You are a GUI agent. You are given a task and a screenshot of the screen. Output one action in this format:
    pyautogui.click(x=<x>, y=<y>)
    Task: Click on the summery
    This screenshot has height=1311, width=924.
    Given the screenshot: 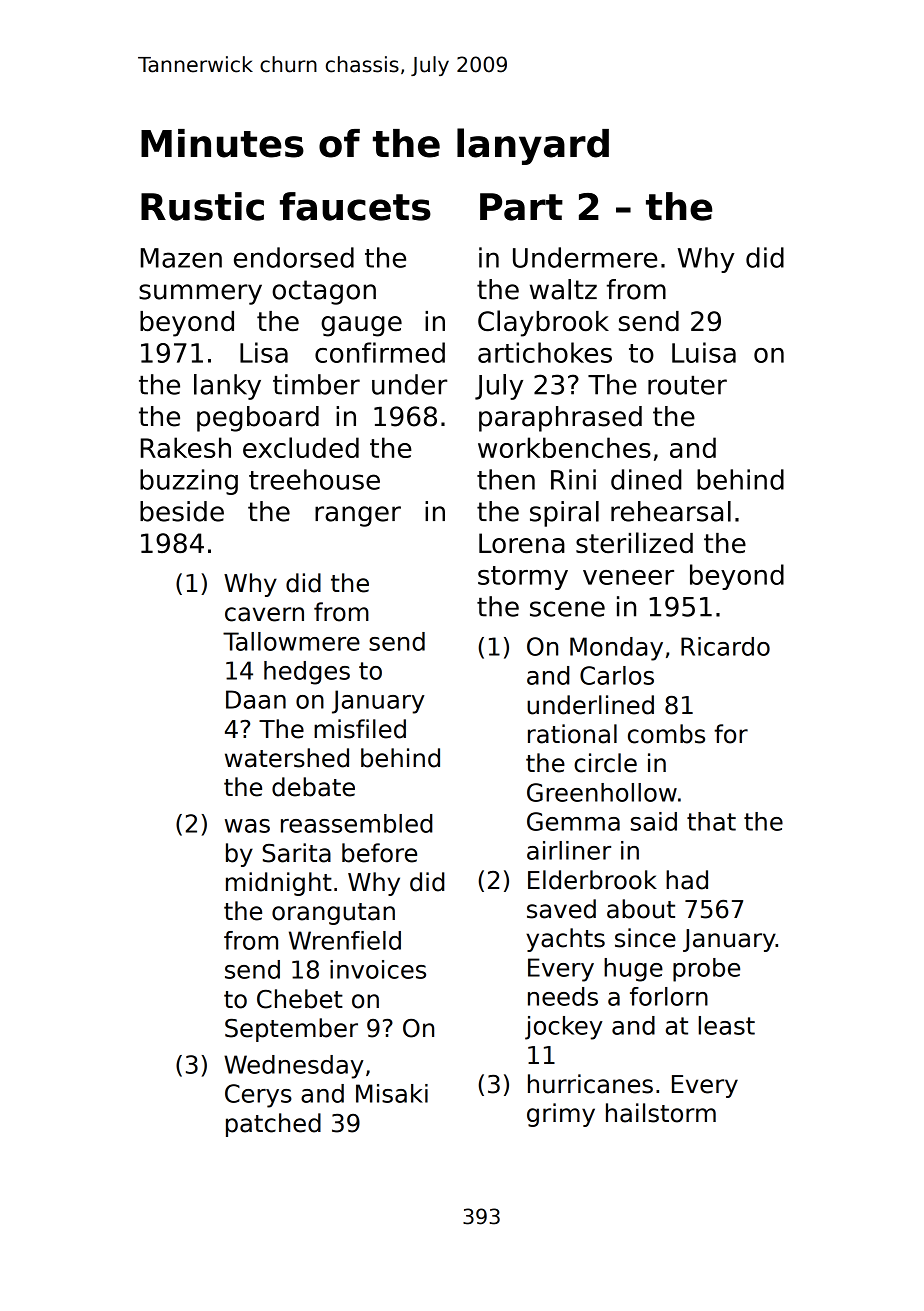 What is the action you would take?
    pyautogui.click(x=200, y=294)
